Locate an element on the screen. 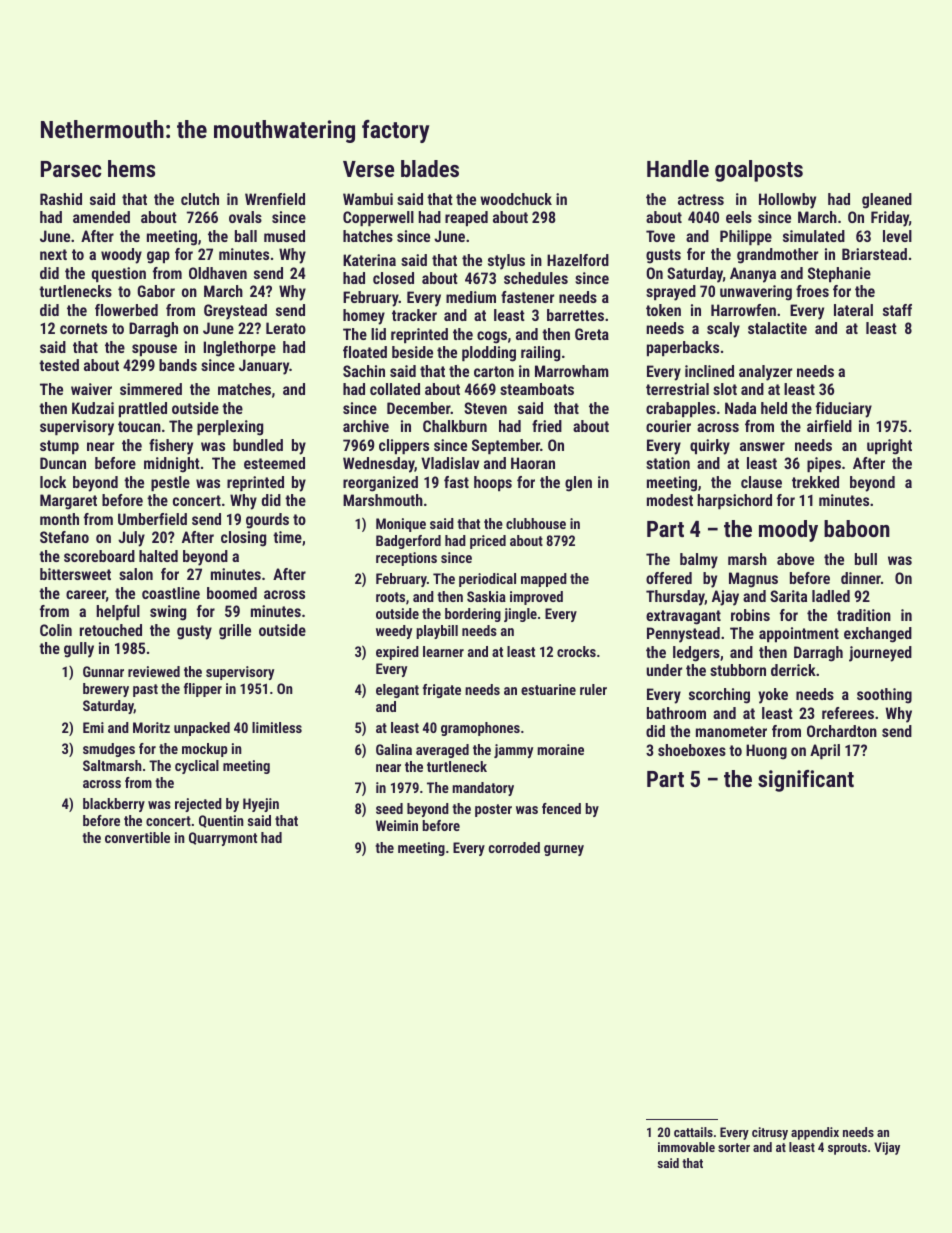 The height and width of the screenshot is (1233, 952). swing is located at coordinates (168, 613).
